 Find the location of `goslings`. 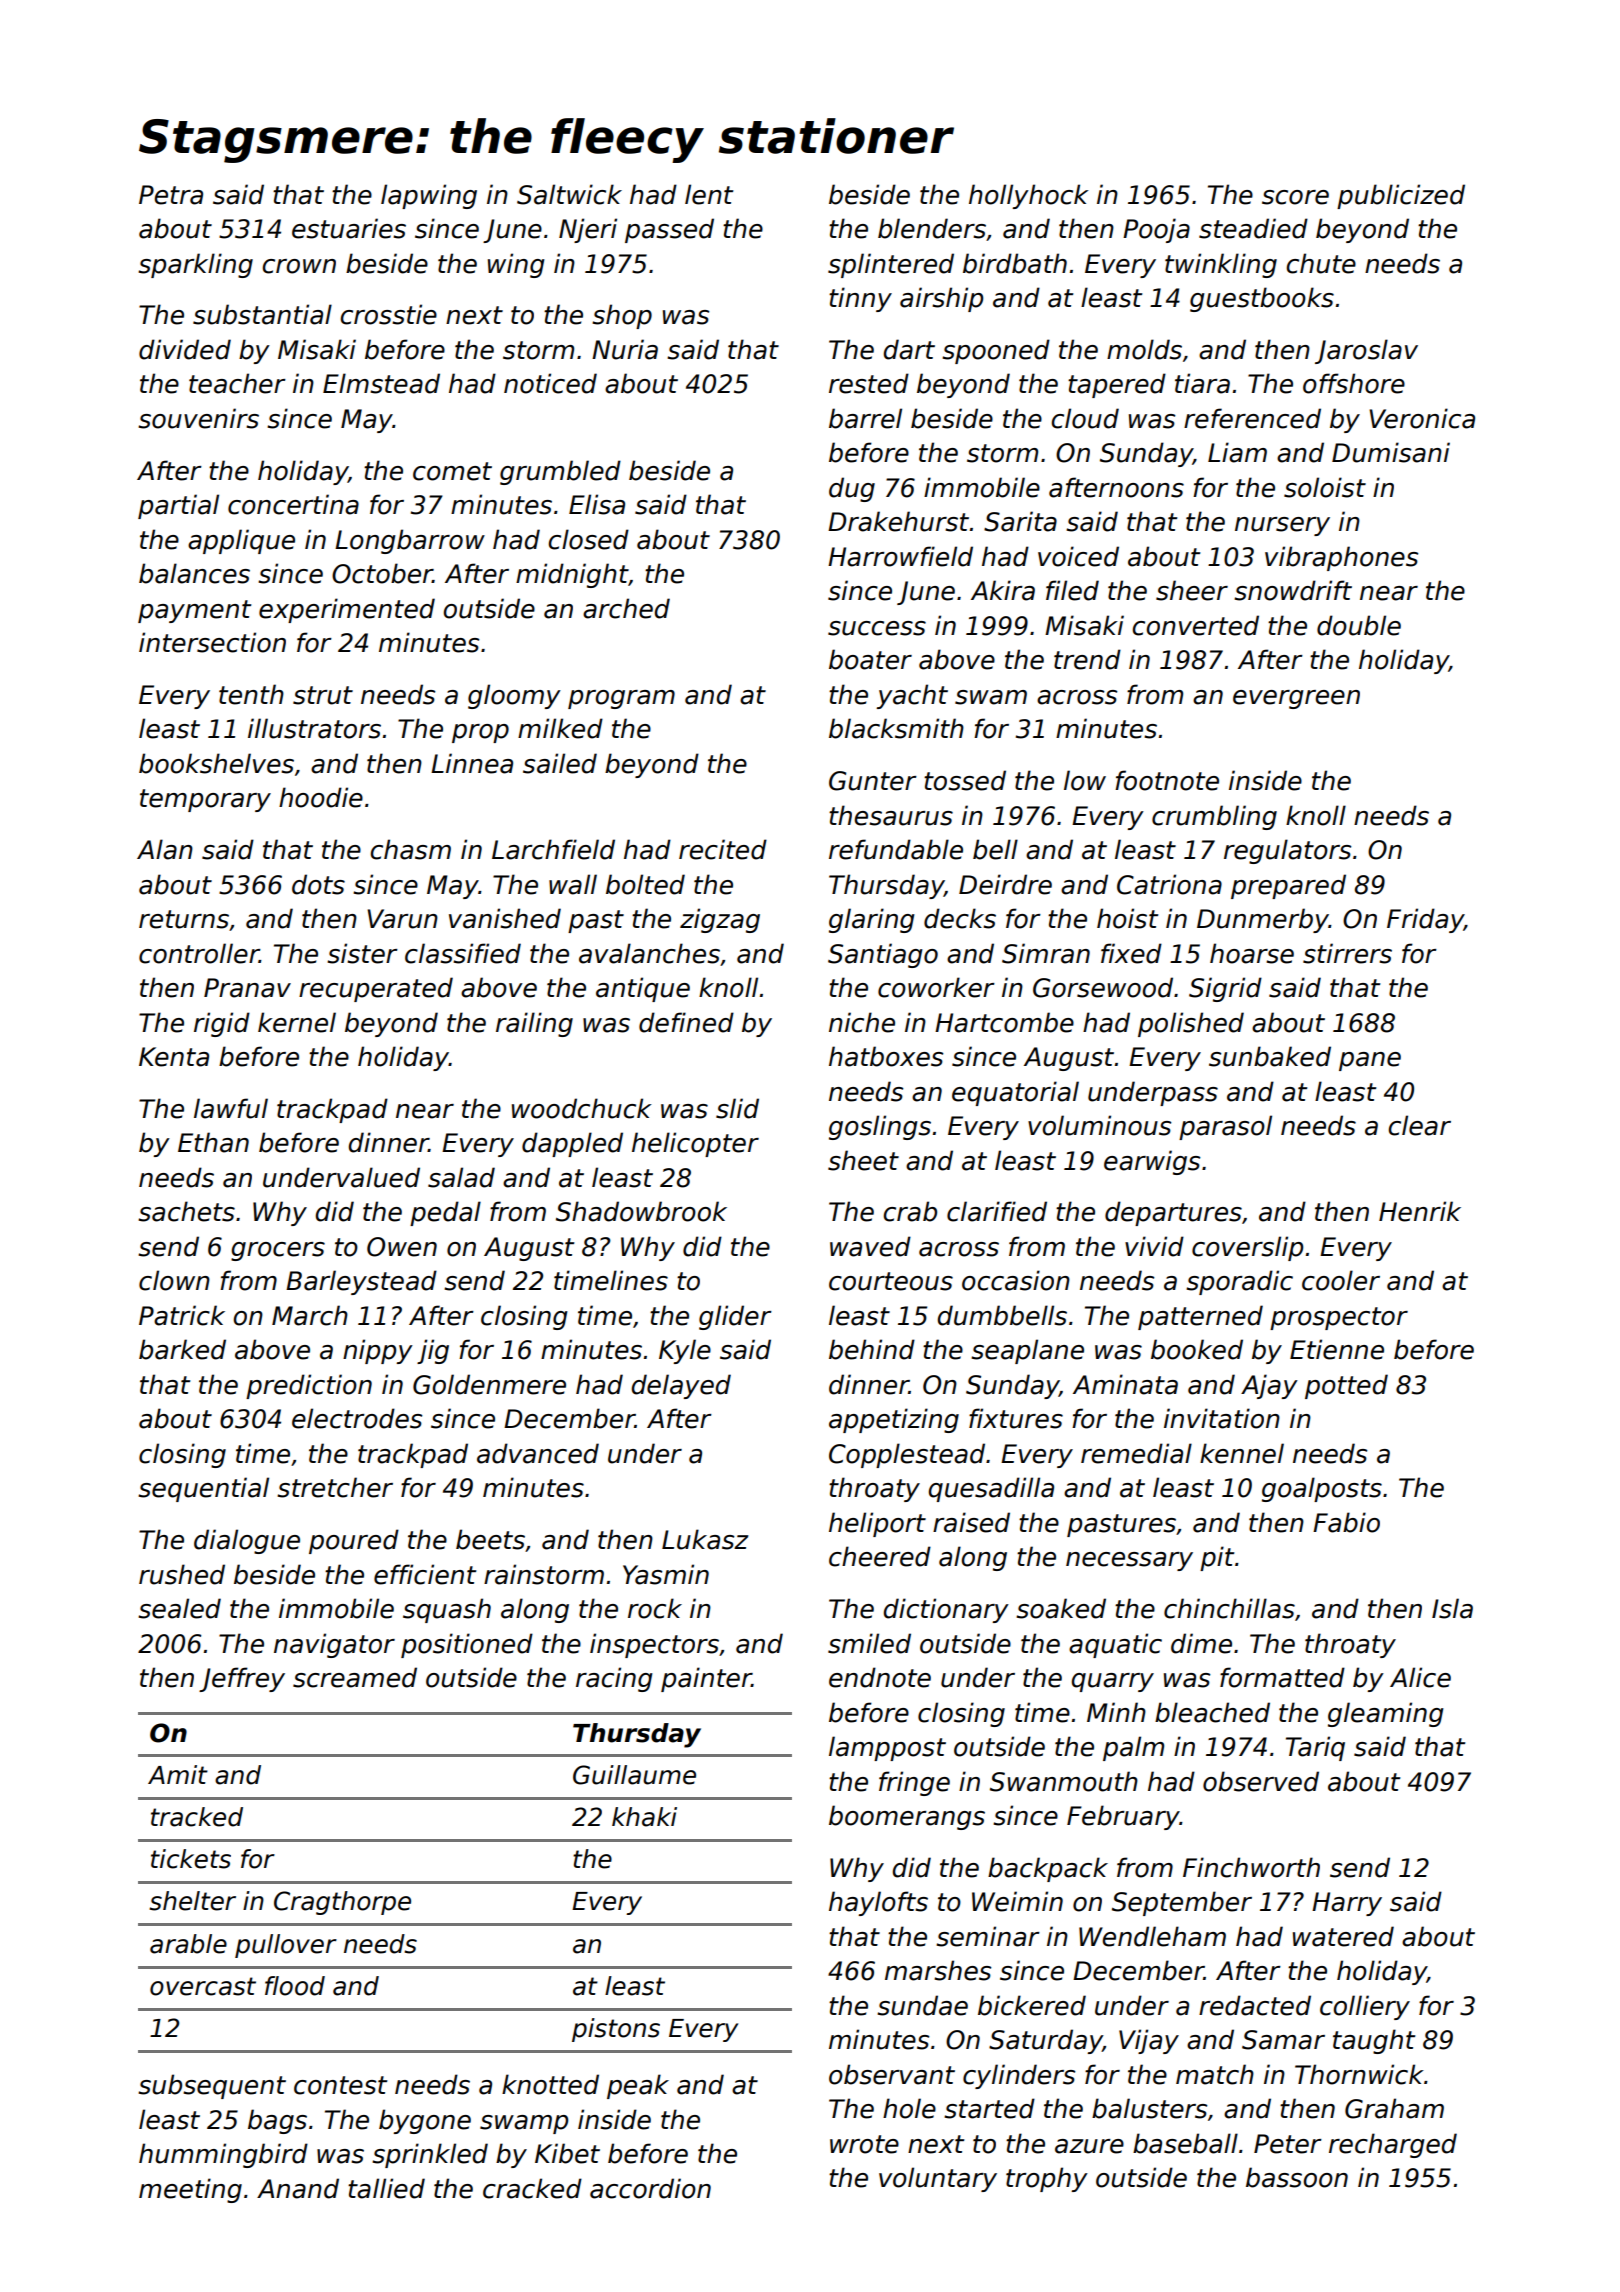

goslings is located at coordinates (880, 1127).
